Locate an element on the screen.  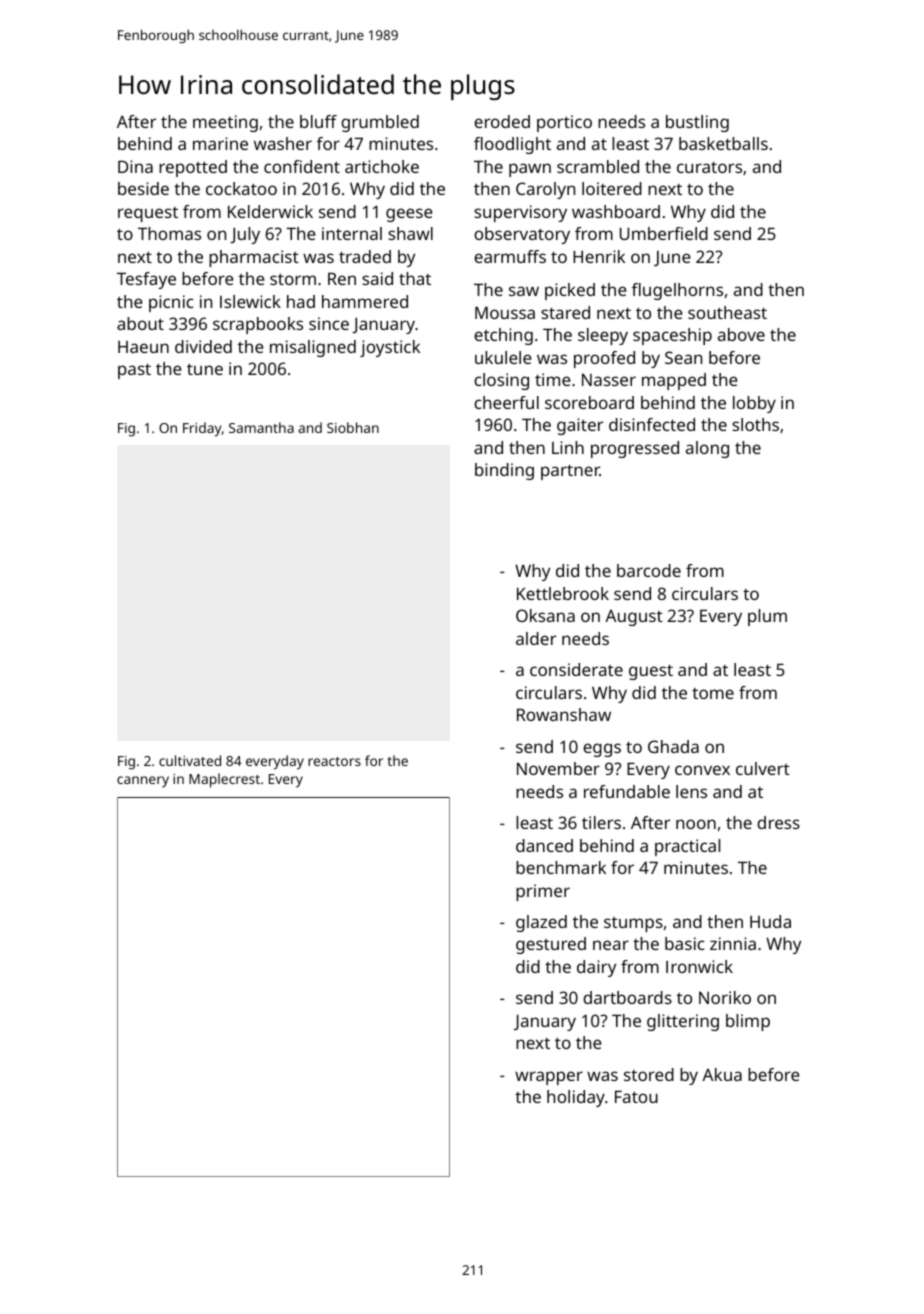
joystick is located at coordinates (390, 348).
